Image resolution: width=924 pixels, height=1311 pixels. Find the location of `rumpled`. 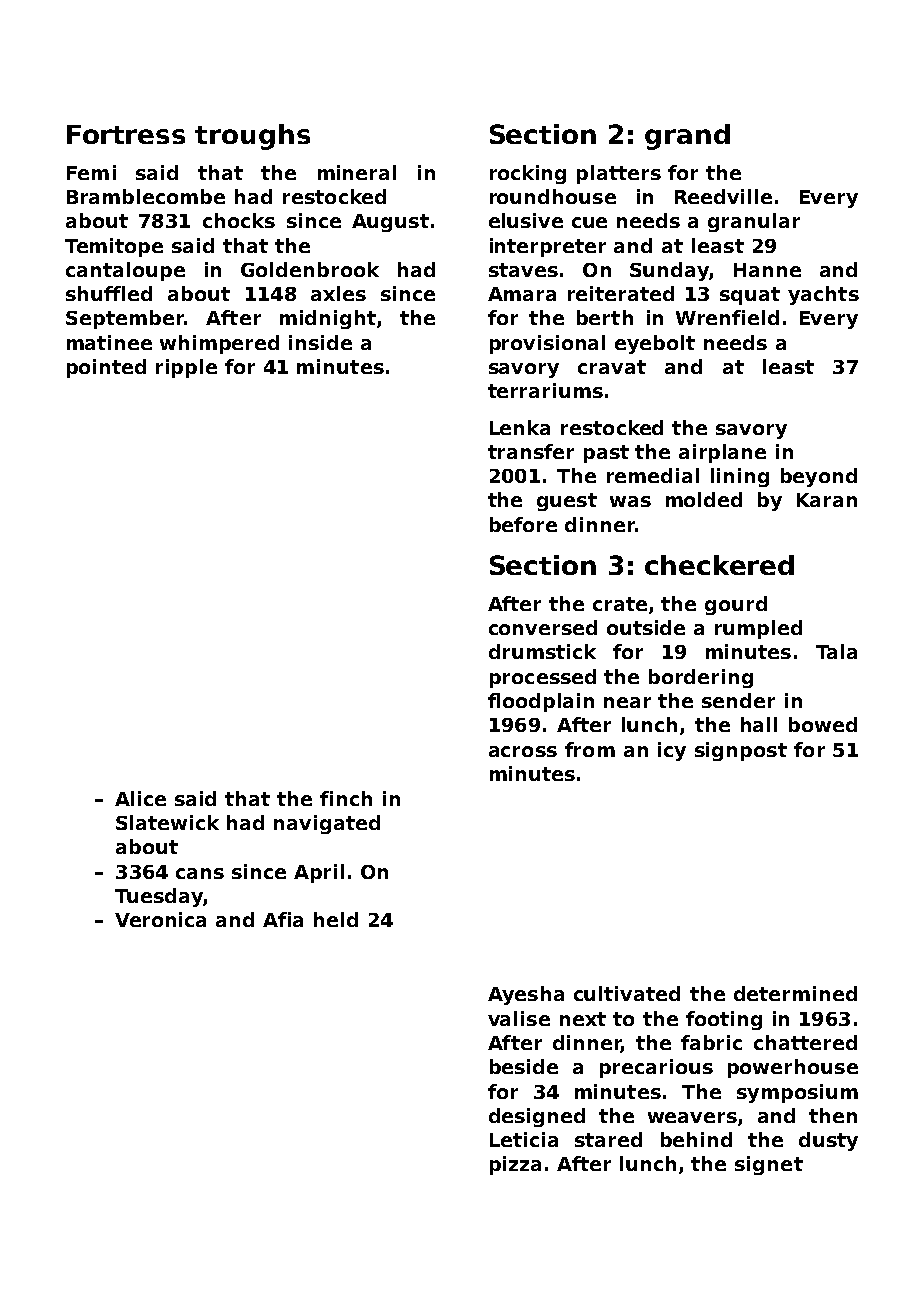

rumpled is located at coordinates (758, 629).
